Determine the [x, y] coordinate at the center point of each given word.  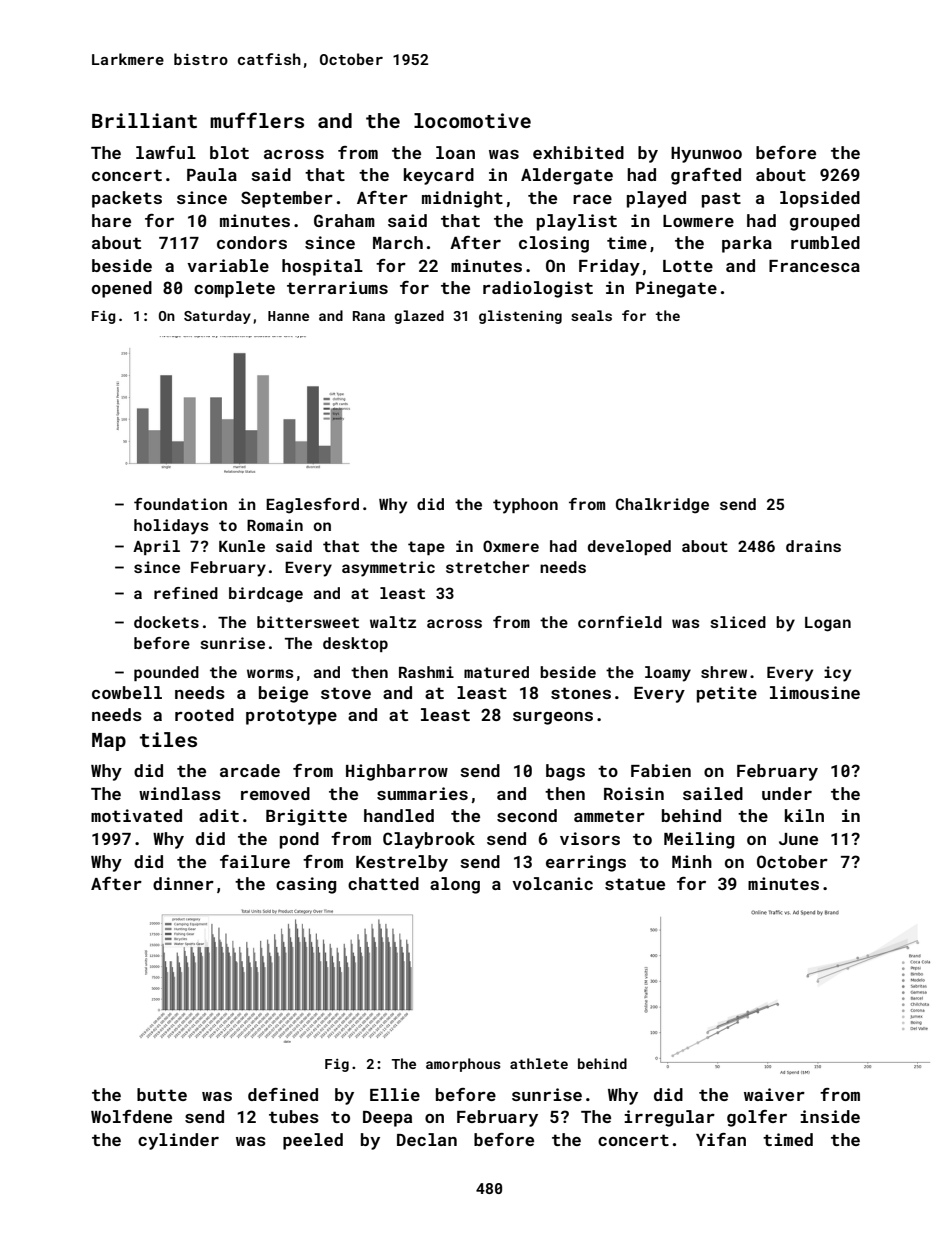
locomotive [472, 120]
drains [813, 546]
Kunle [242, 546]
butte [162, 1094]
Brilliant [144, 120]
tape [426, 548]
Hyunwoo [706, 155]
